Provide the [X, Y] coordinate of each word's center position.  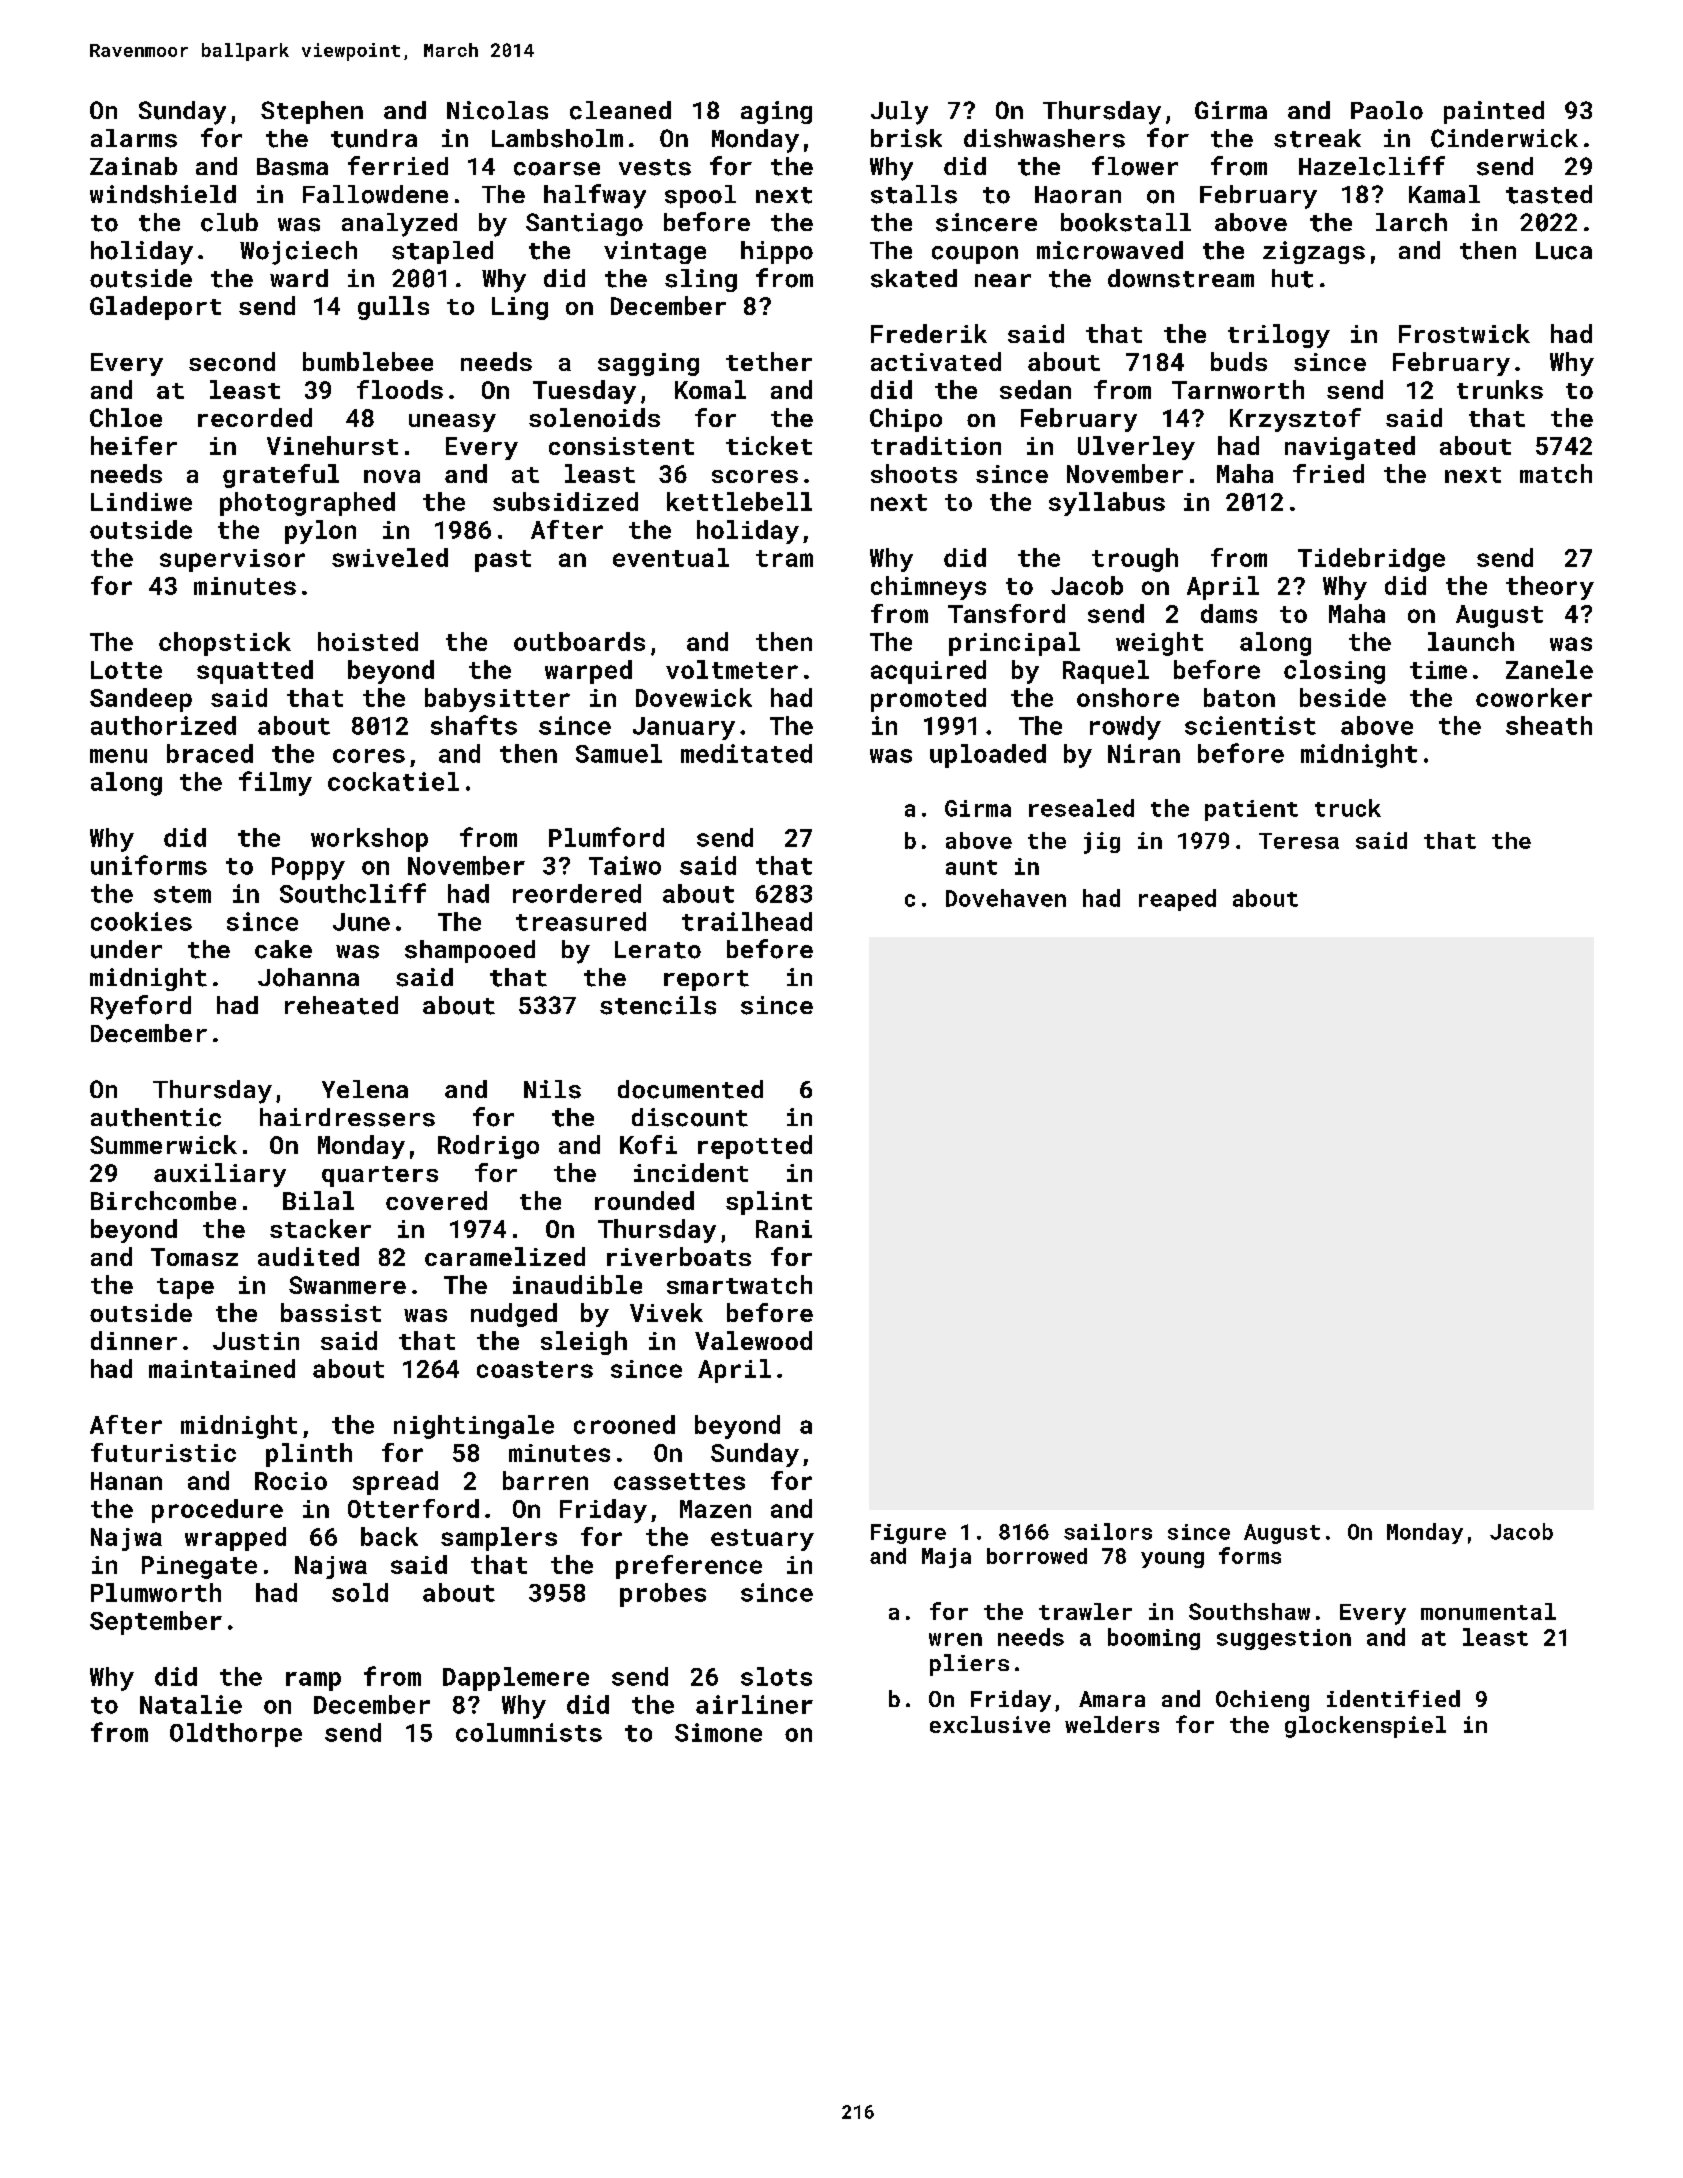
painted [1494, 112]
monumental [1488, 1611]
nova [392, 476]
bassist [331, 1312]
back [389, 1536]
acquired [928, 672]
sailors [1108, 1531]
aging [776, 112]
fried [1328, 473]
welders [1112, 1724]
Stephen [312, 112]
